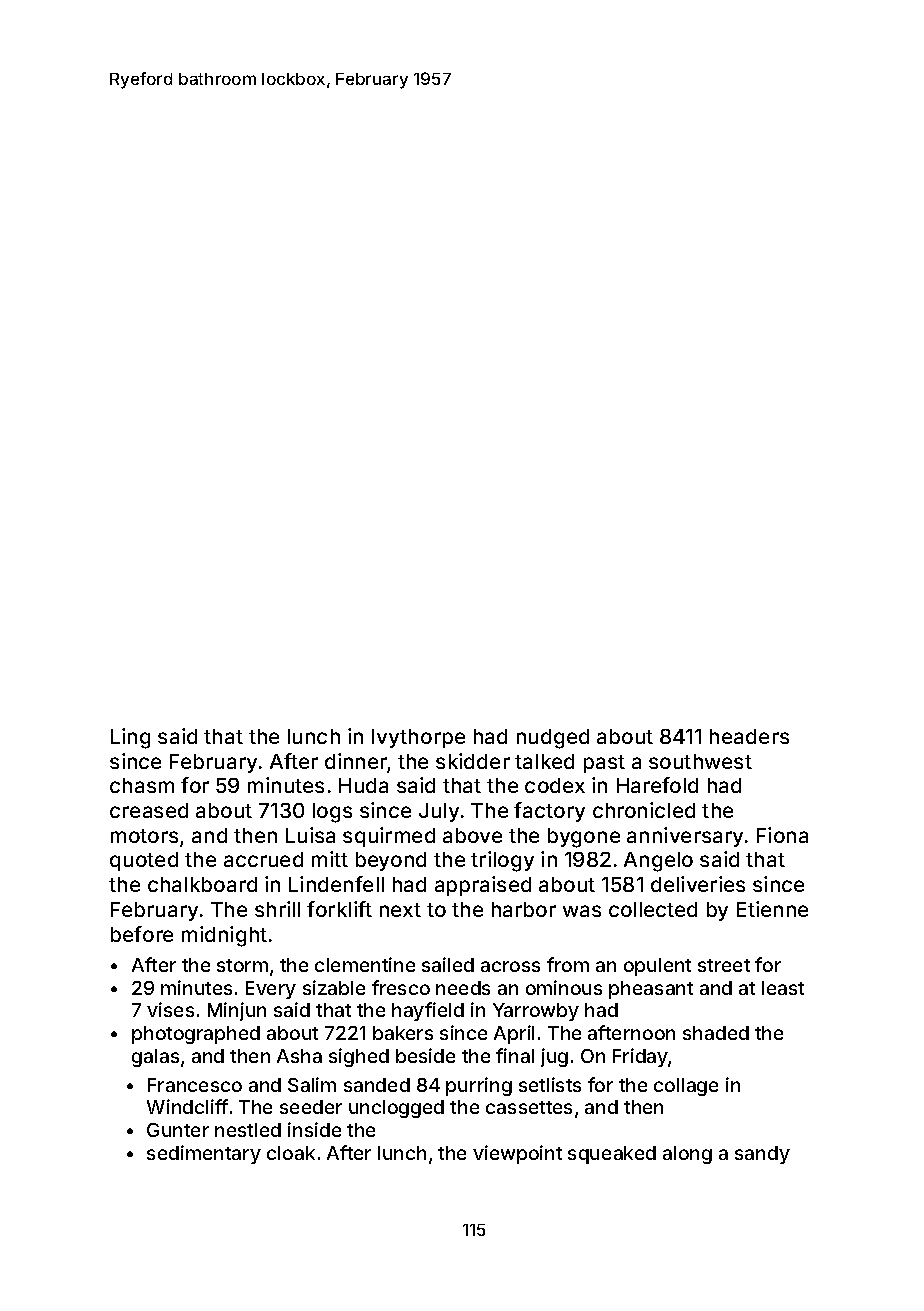 The image size is (924, 1311). What do you see at coordinates (749, 736) in the screenshot?
I see `headers` at bounding box center [749, 736].
